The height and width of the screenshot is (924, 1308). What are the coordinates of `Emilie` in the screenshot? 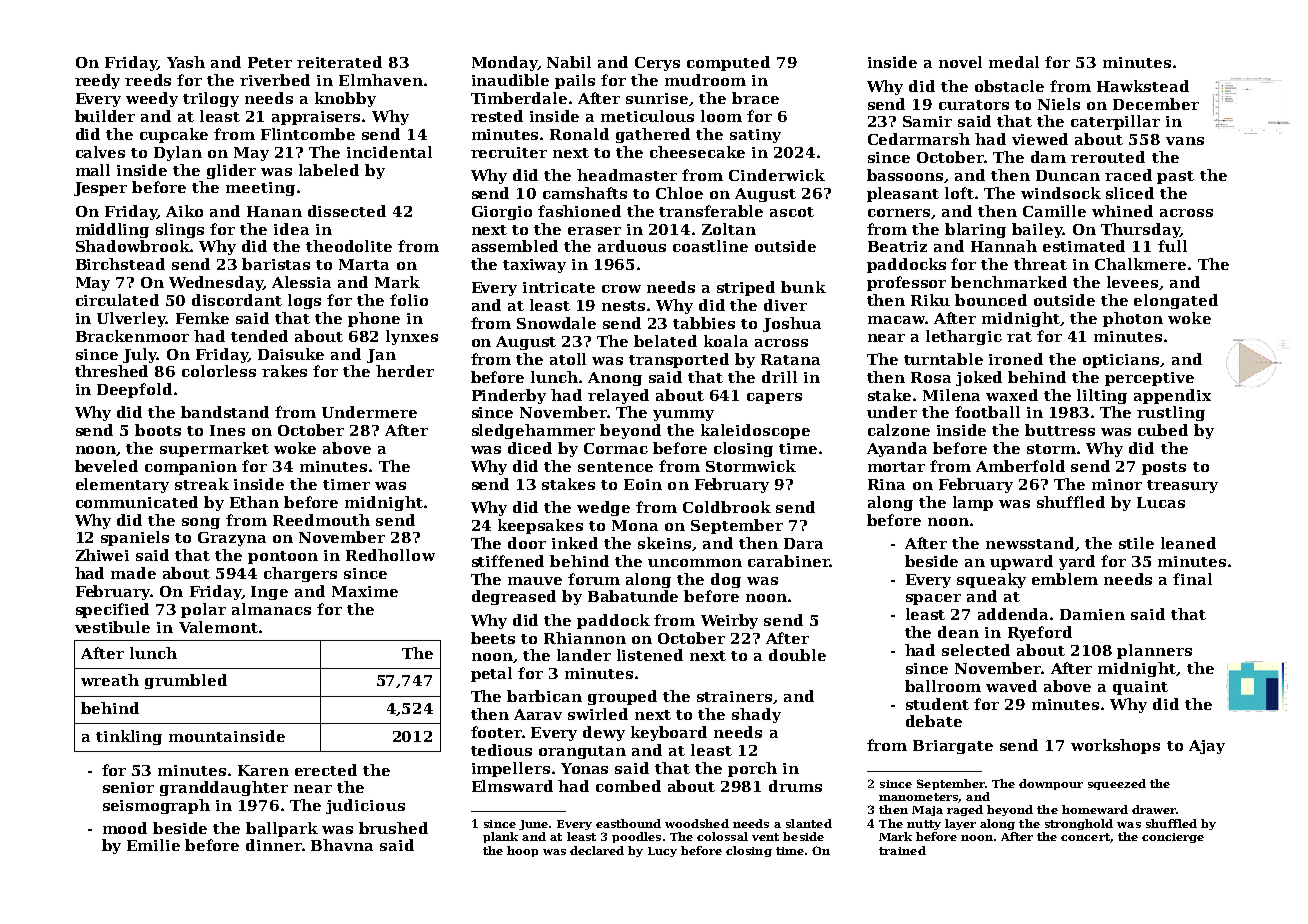 It's located at (153, 845).
